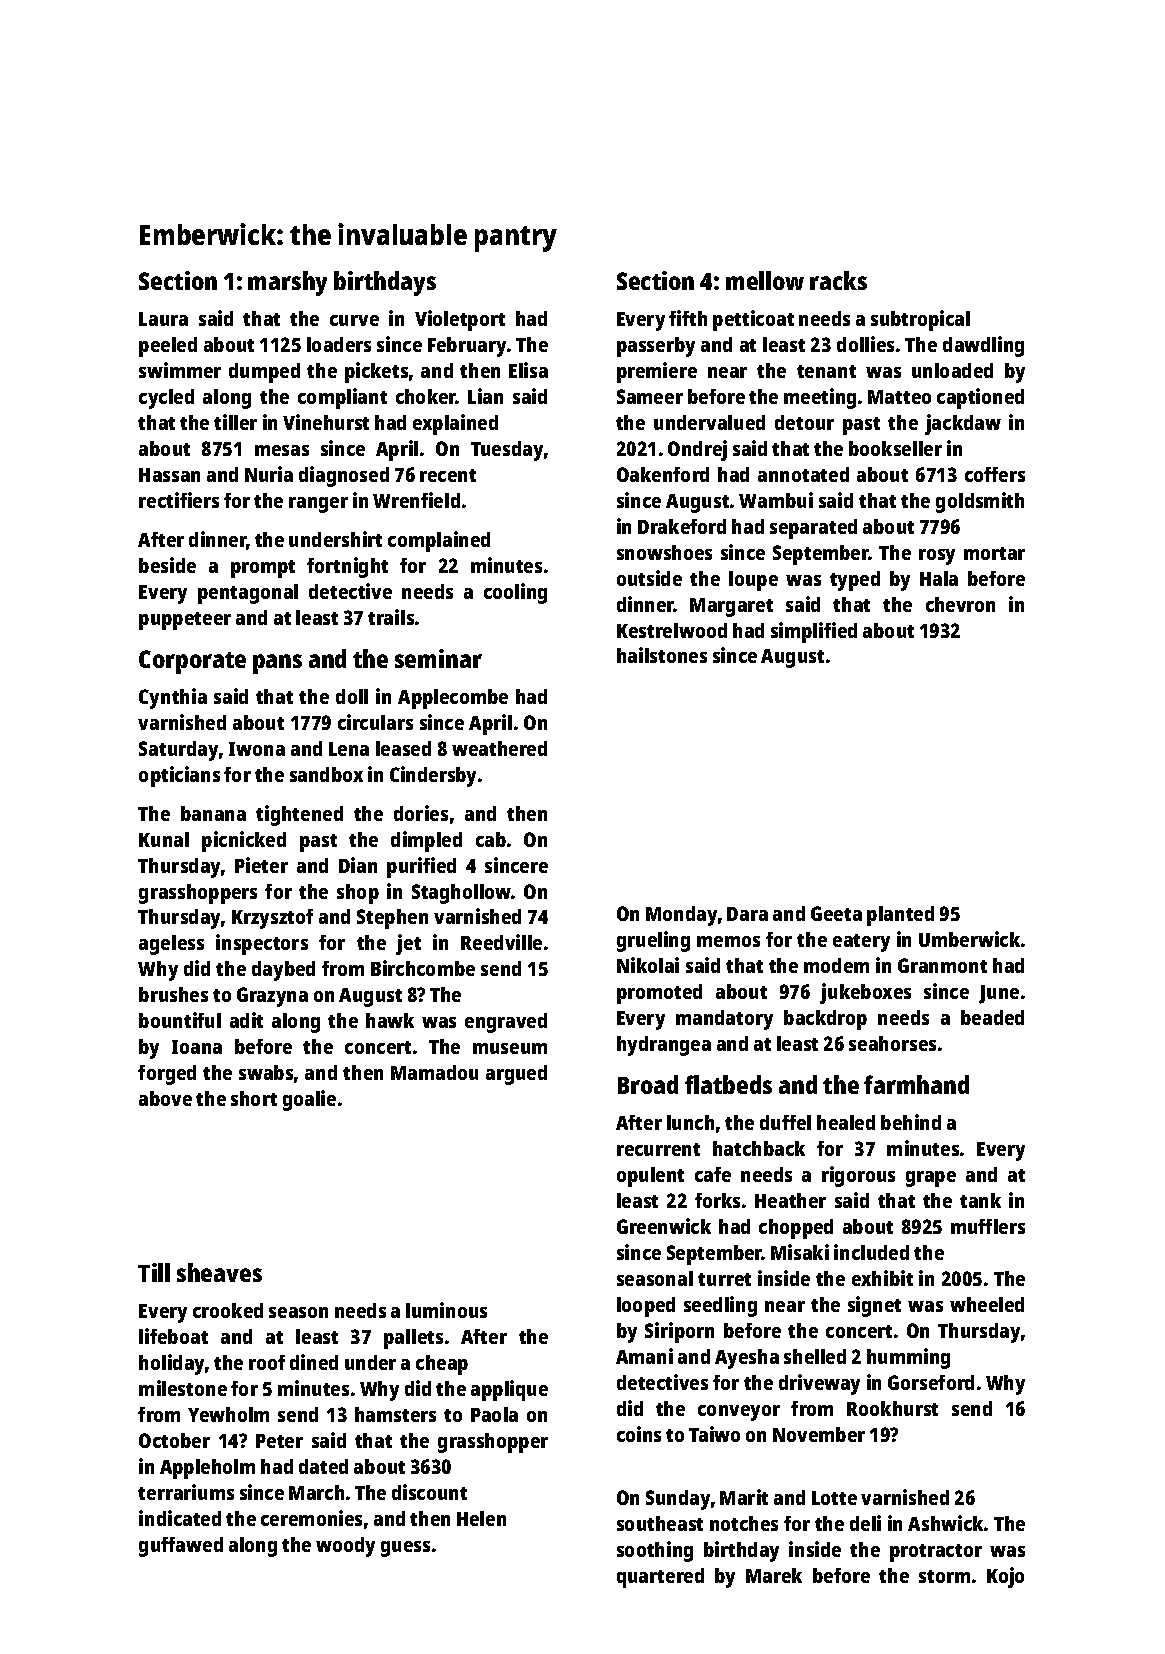 The height and width of the screenshot is (1654, 1165). What do you see at coordinates (165, 1098) in the screenshot?
I see `above` at bounding box center [165, 1098].
